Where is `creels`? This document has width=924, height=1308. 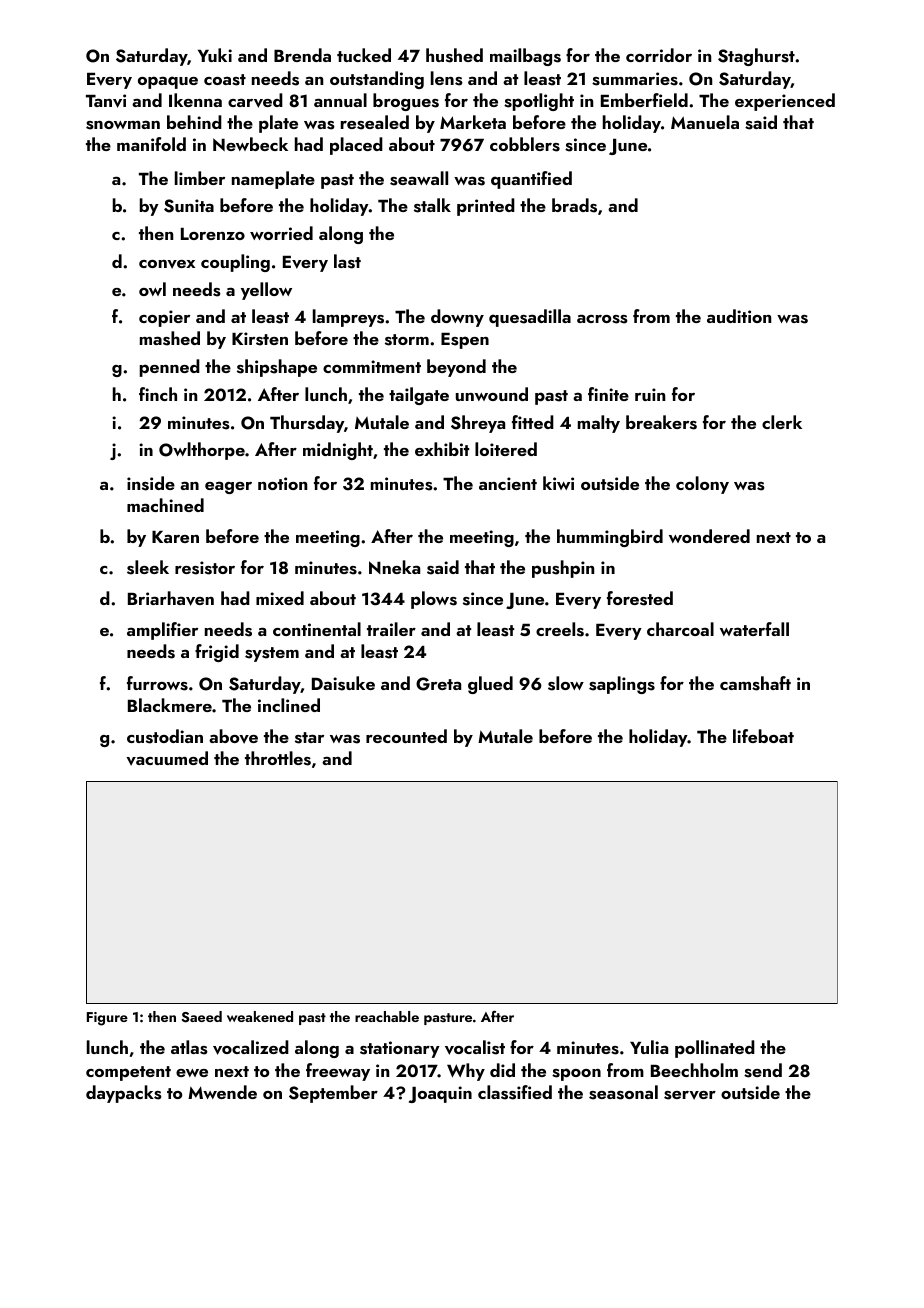
creels is located at coordinates (560, 629).
